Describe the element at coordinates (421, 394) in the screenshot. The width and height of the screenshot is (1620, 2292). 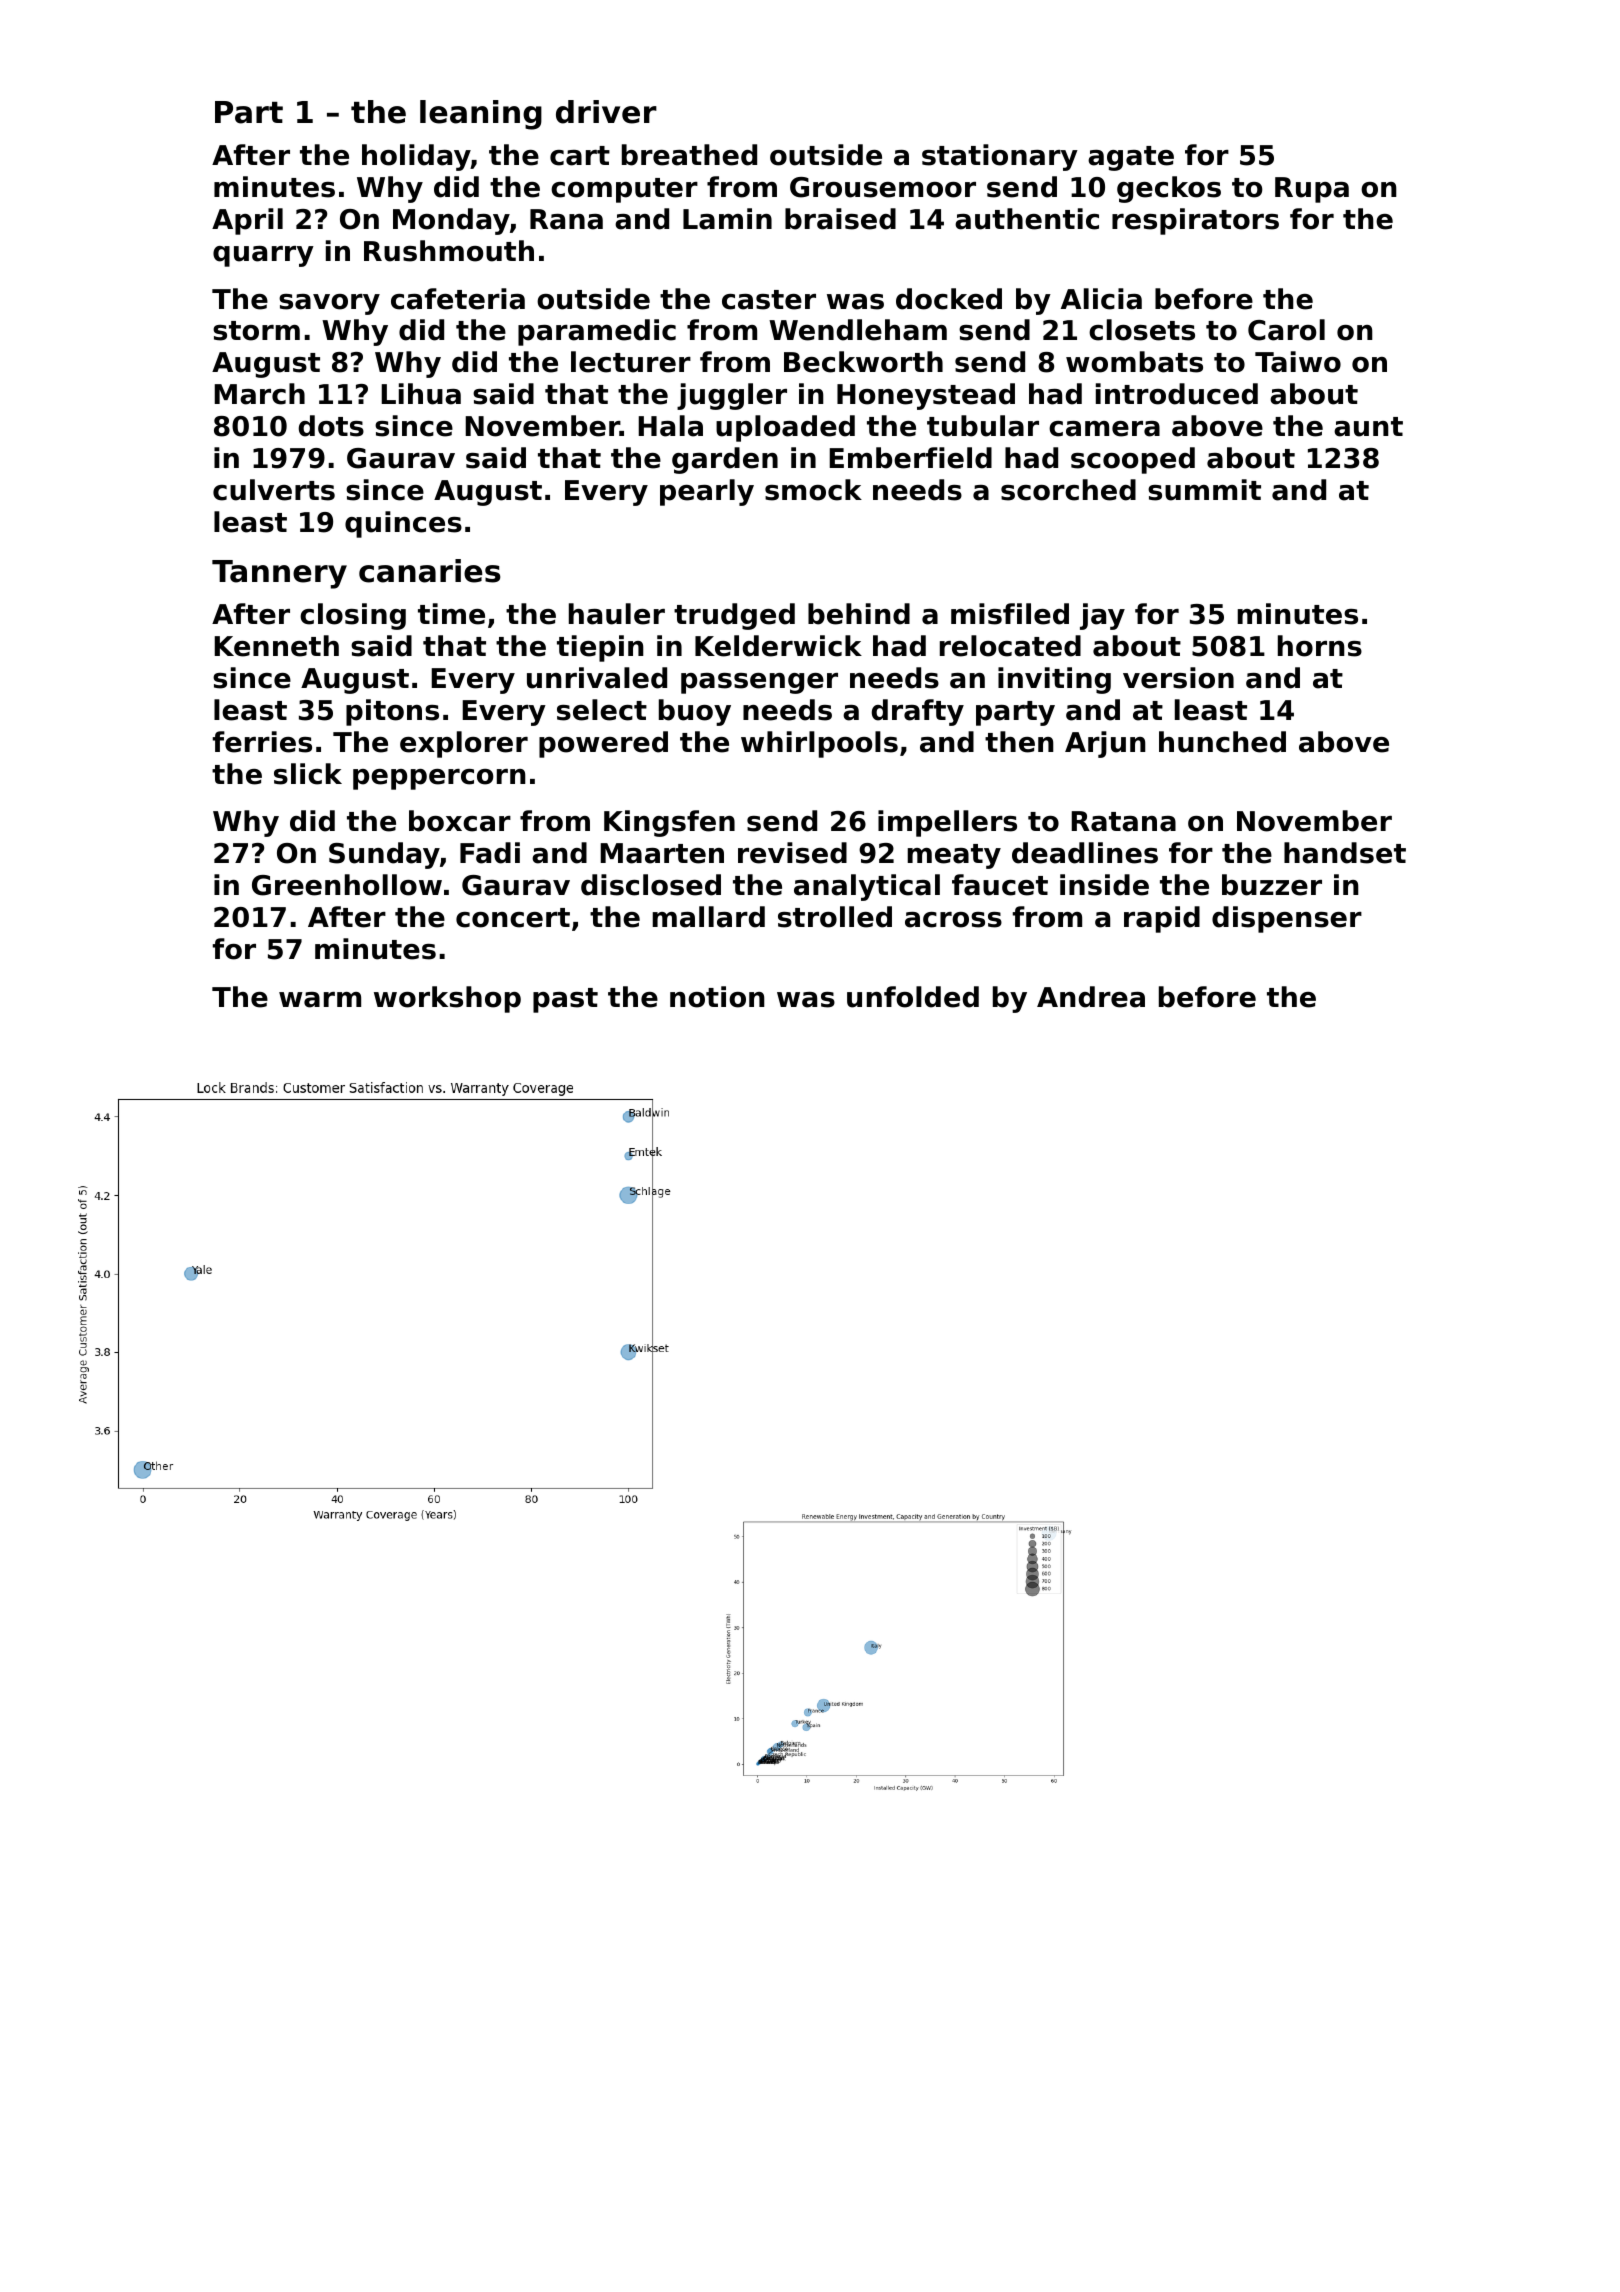
I see `Lihua` at that location.
